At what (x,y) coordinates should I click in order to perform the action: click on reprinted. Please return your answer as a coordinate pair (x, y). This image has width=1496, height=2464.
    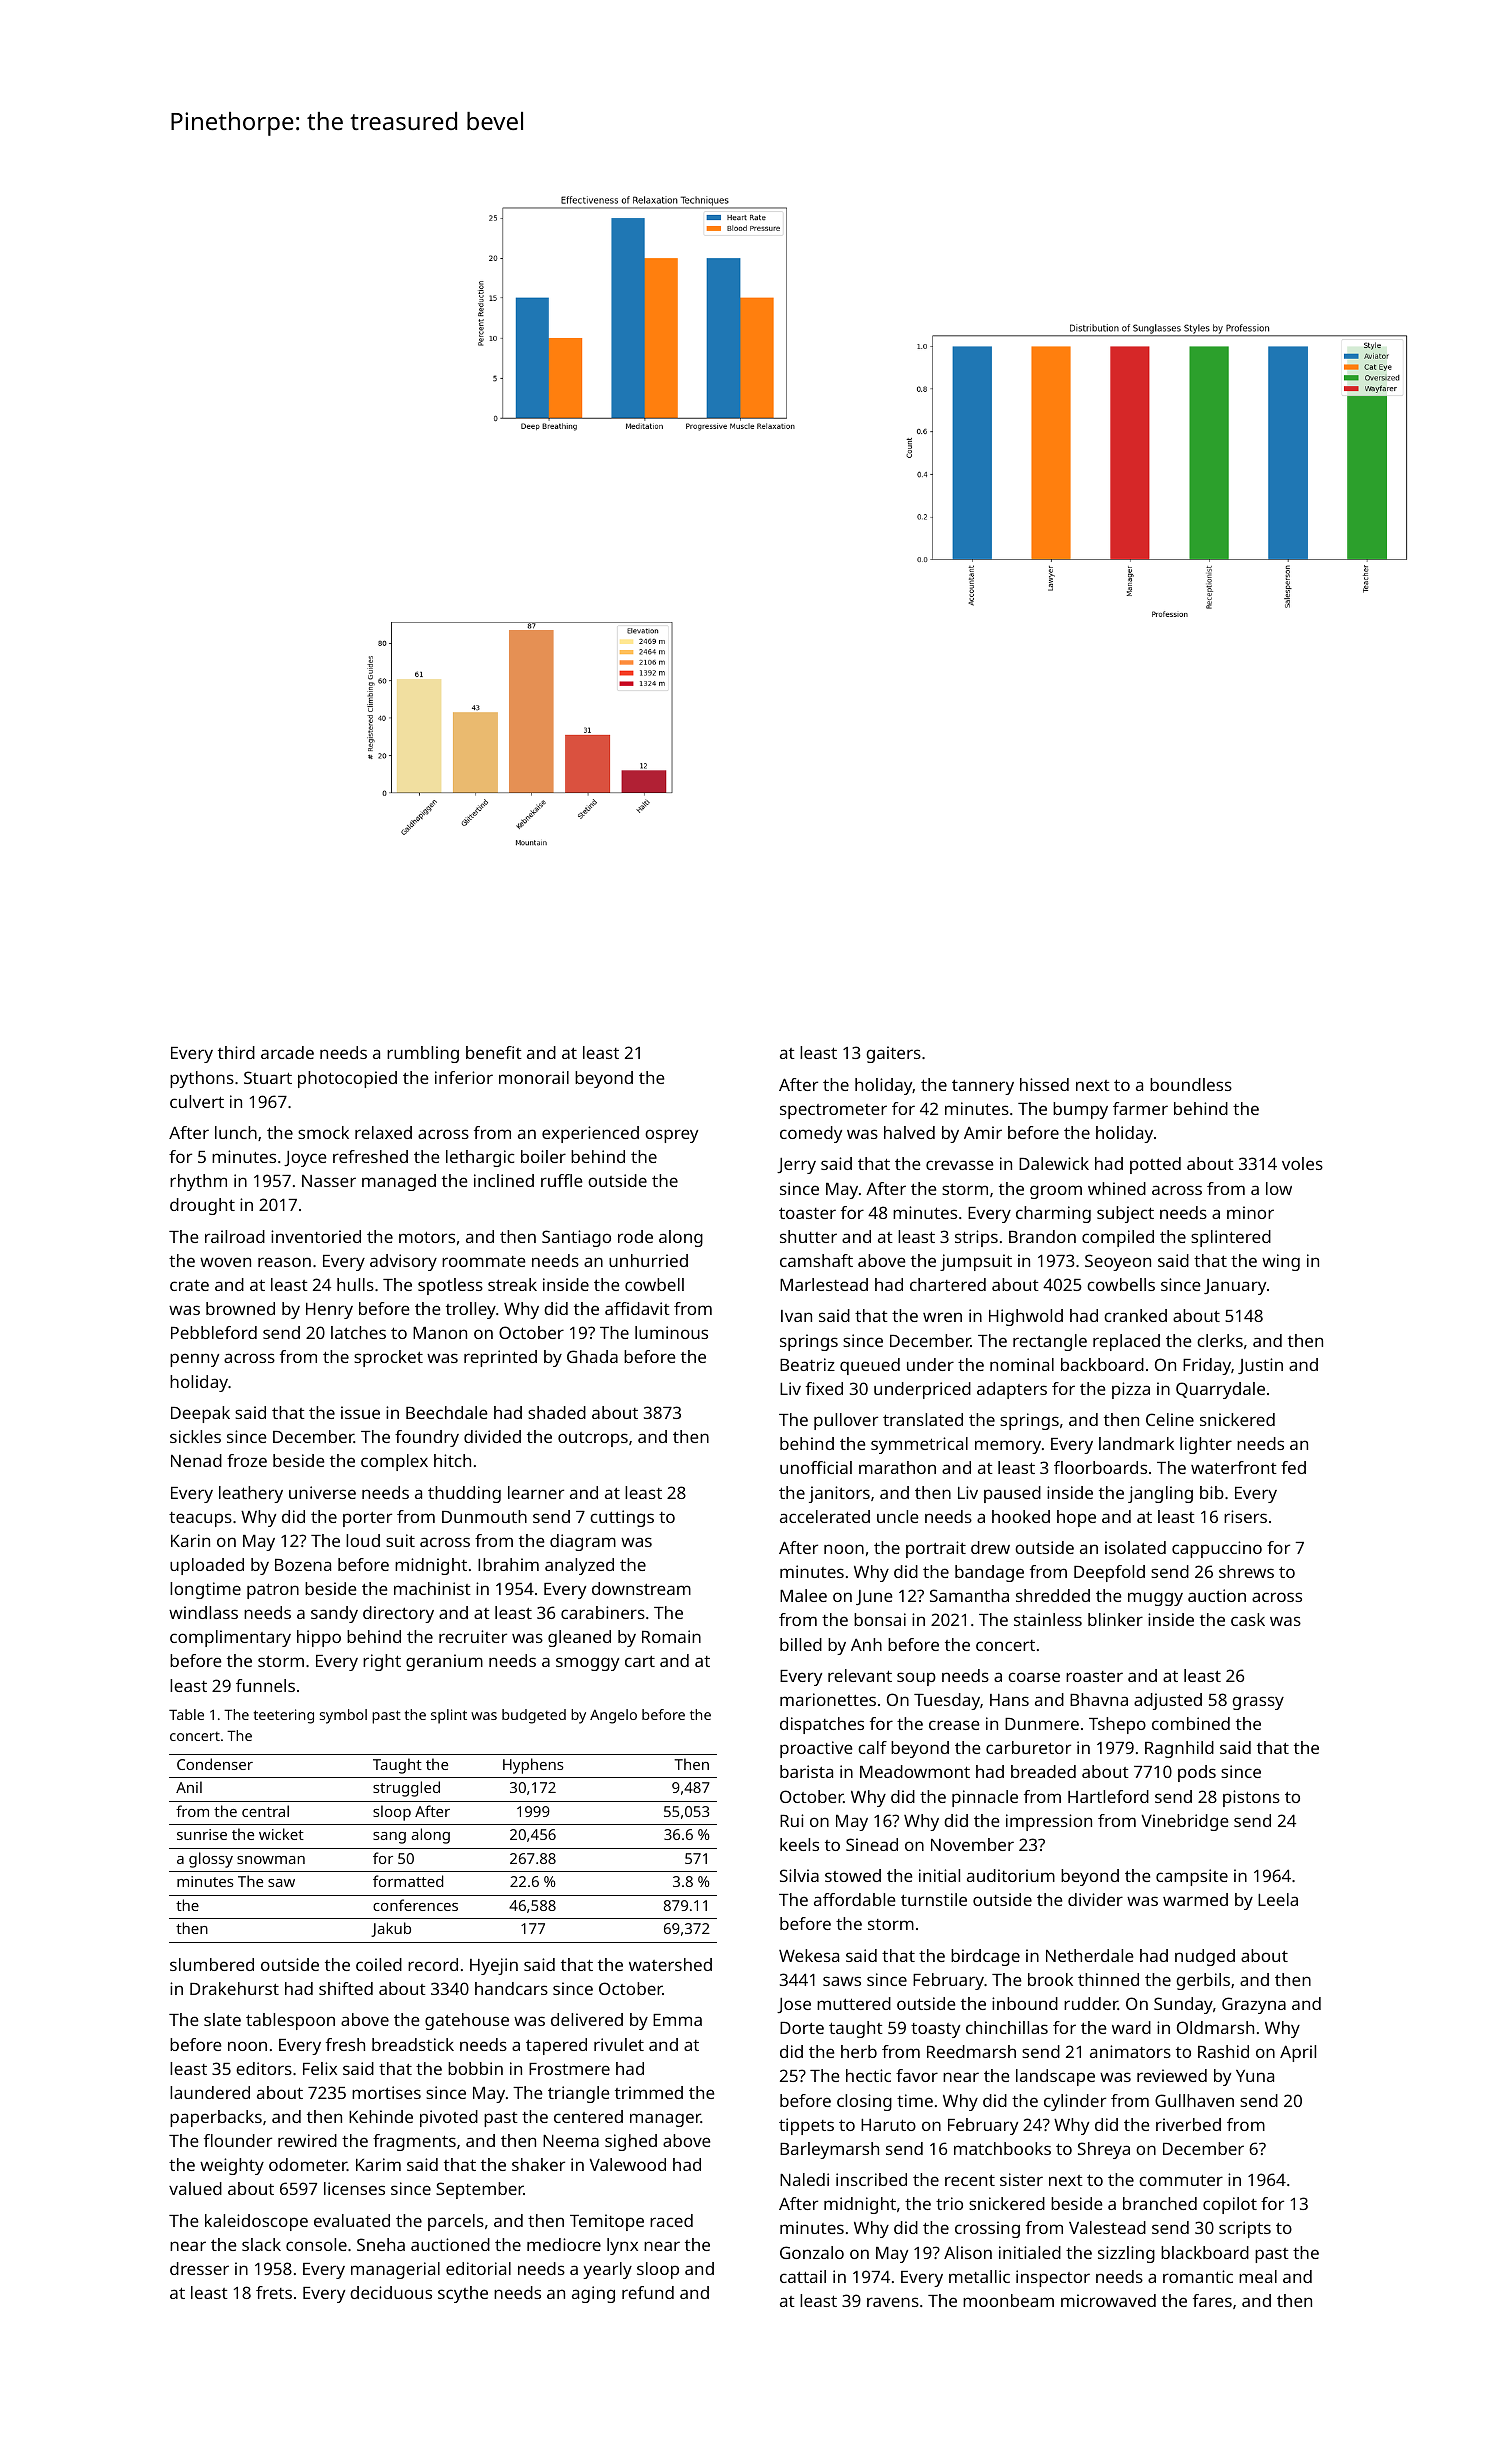
    Looking at the image, I should click on (500, 1358).
